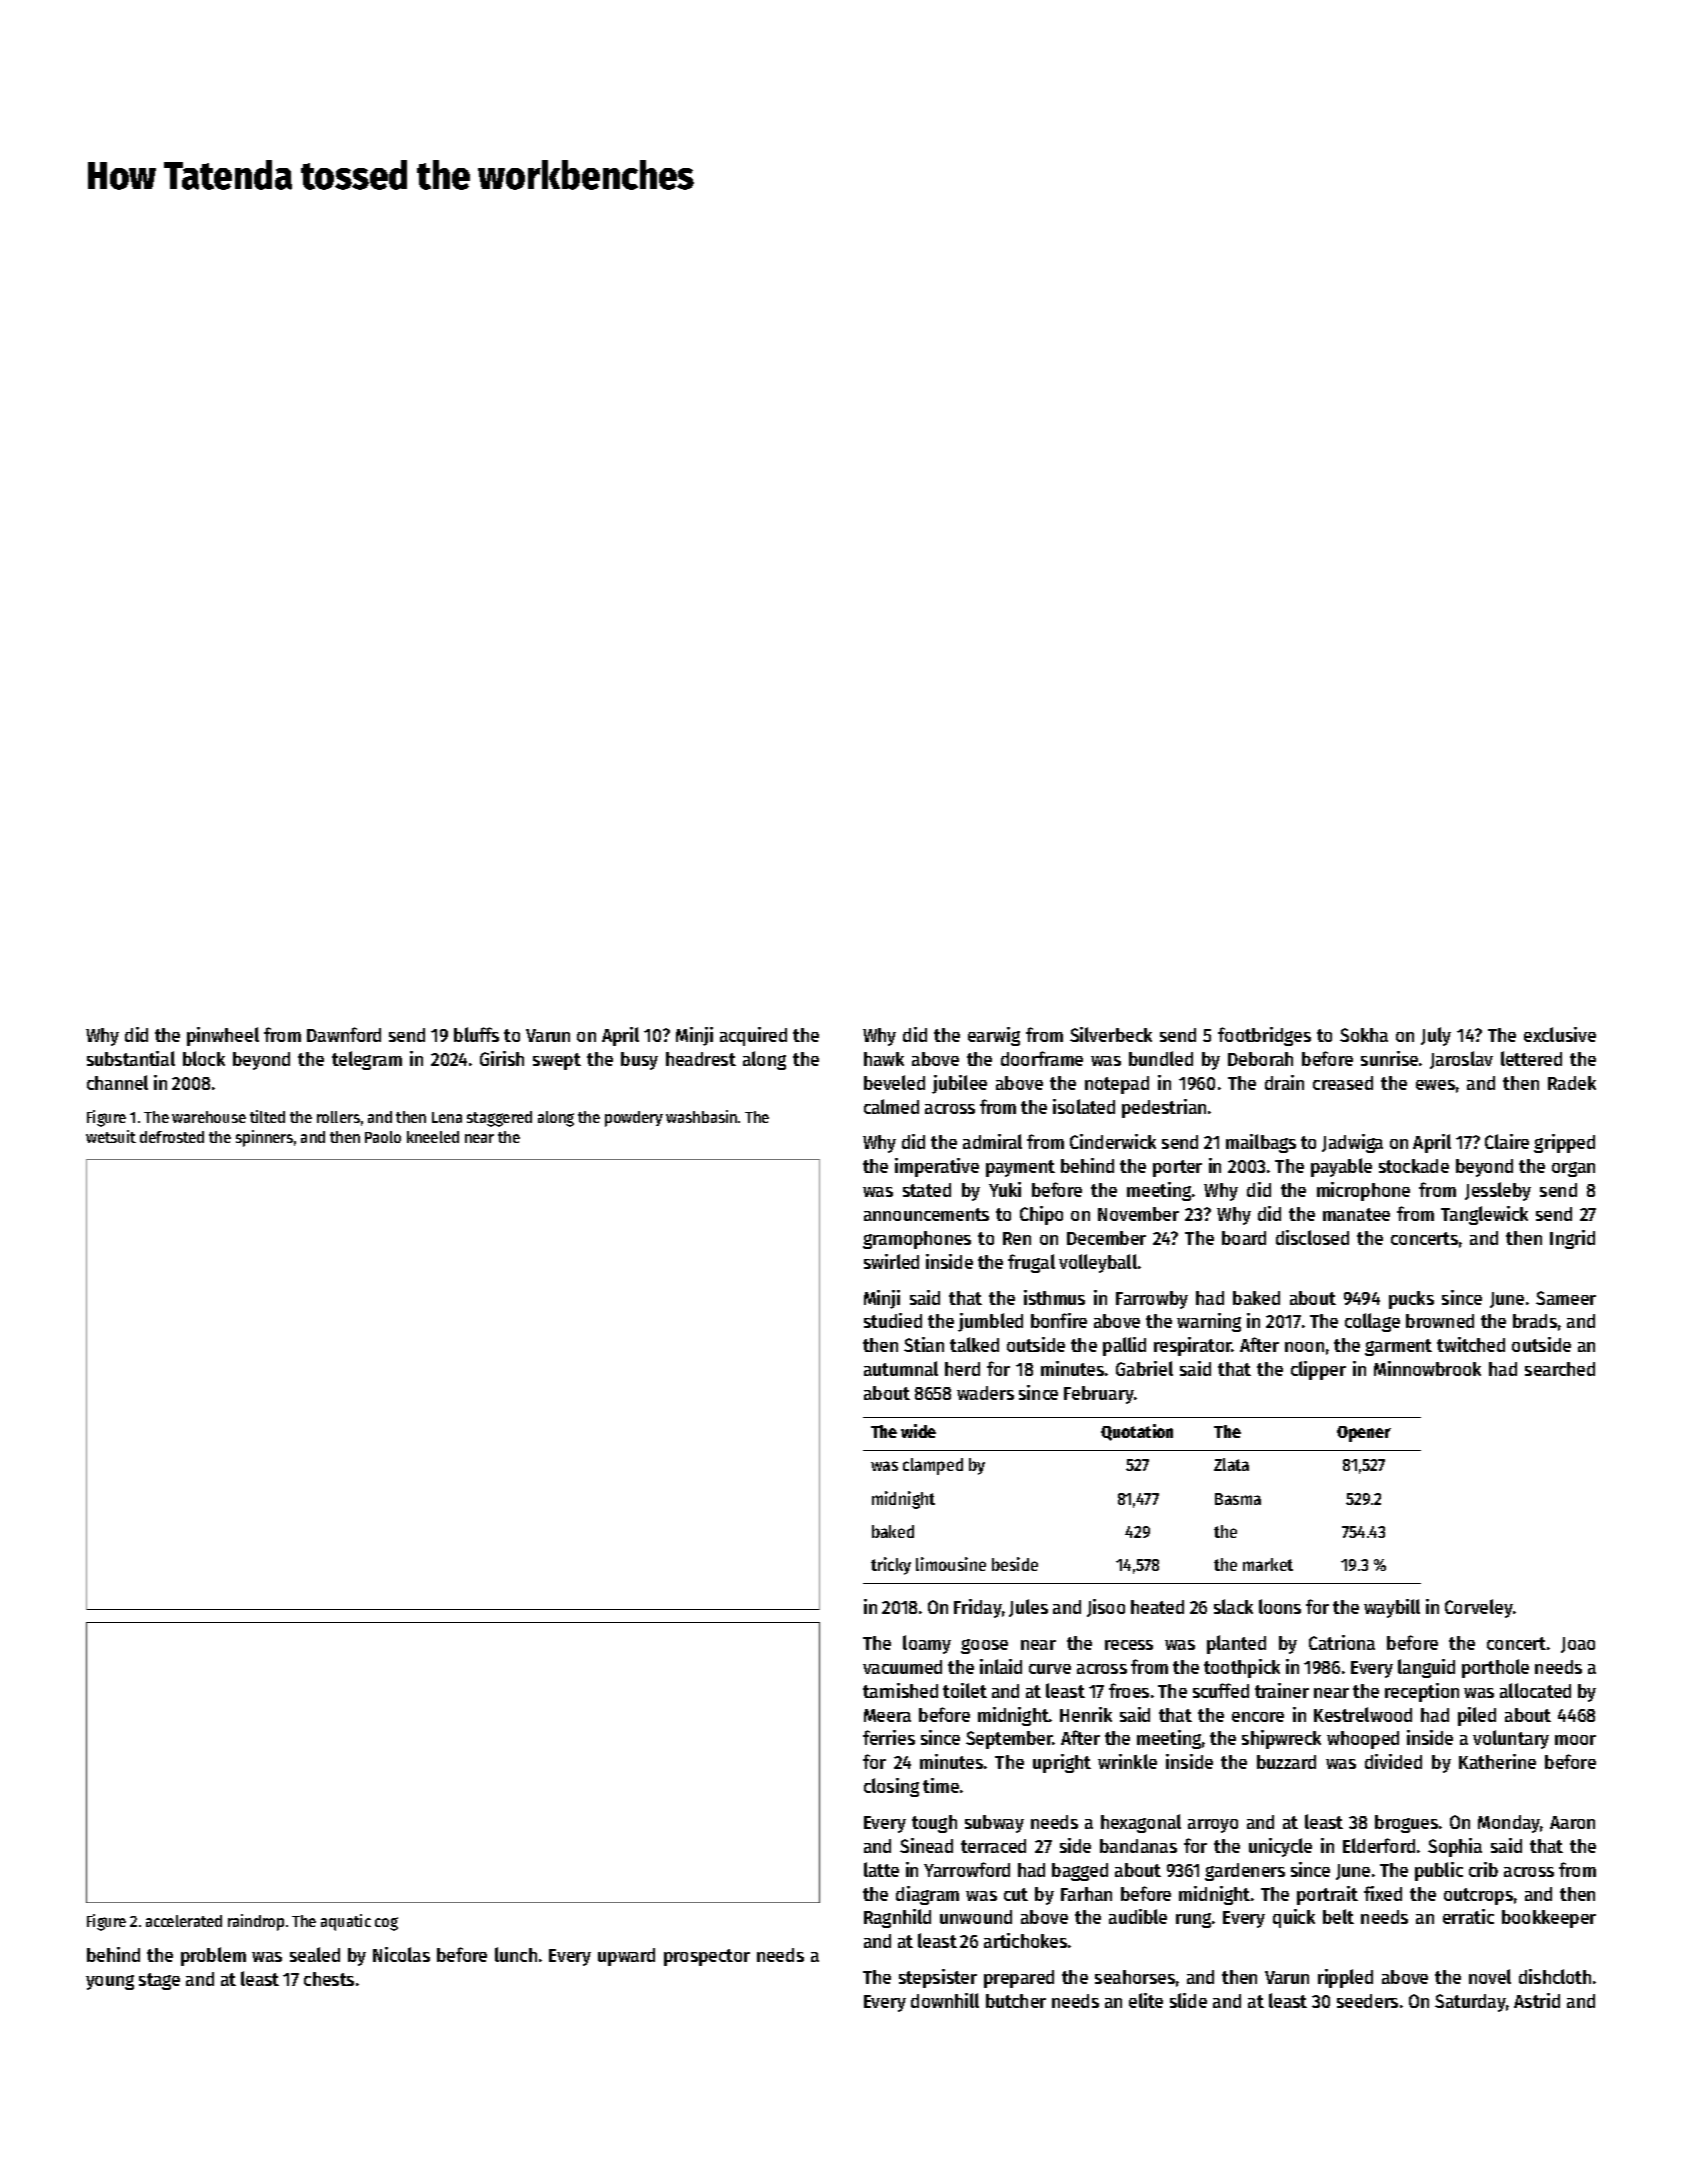  I want to click on footbridges, so click(1264, 1036).
